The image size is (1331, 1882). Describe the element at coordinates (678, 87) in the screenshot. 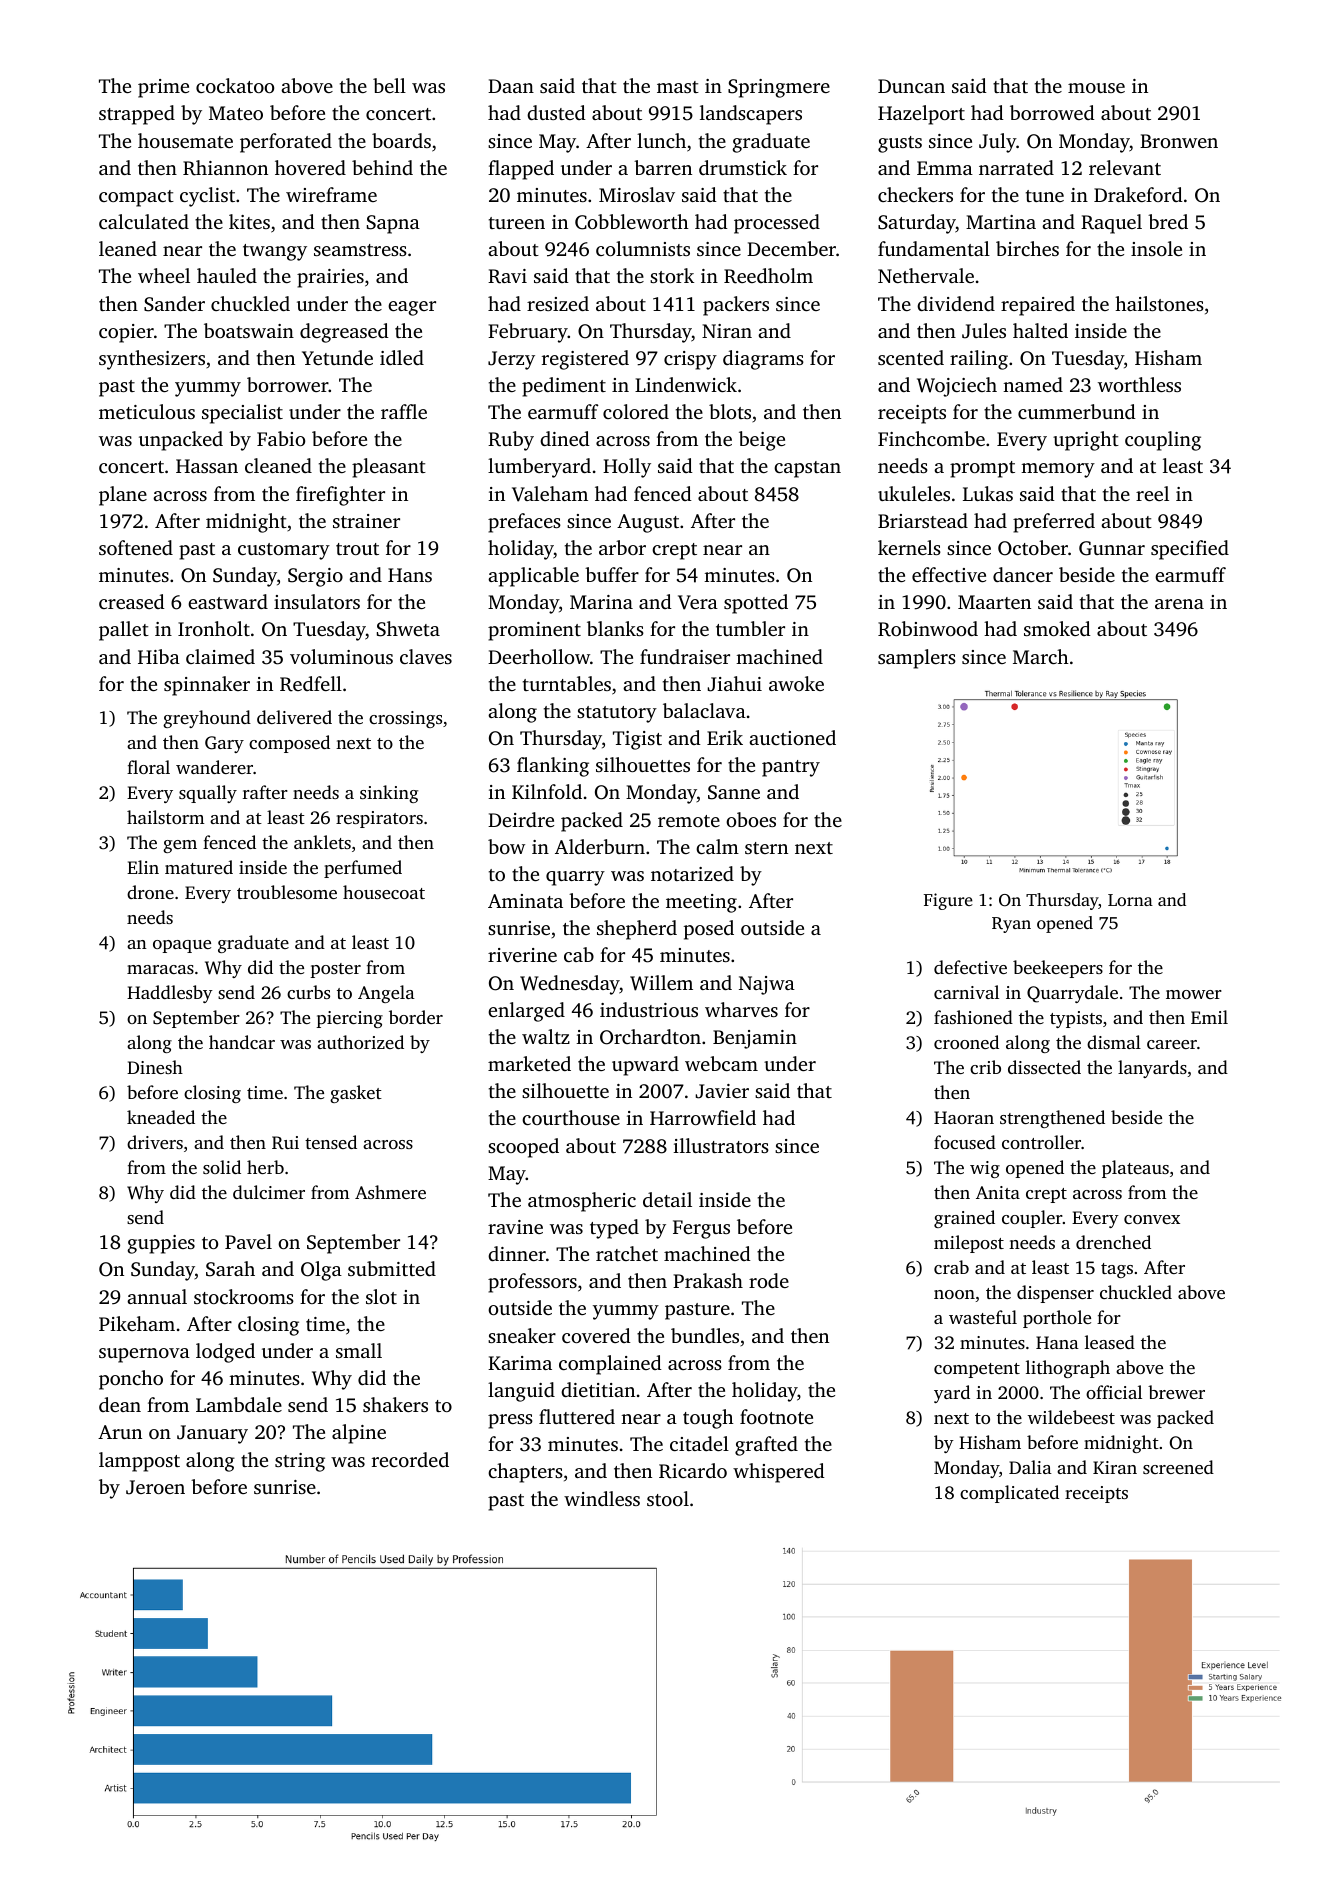

I see `mast` at that location.
